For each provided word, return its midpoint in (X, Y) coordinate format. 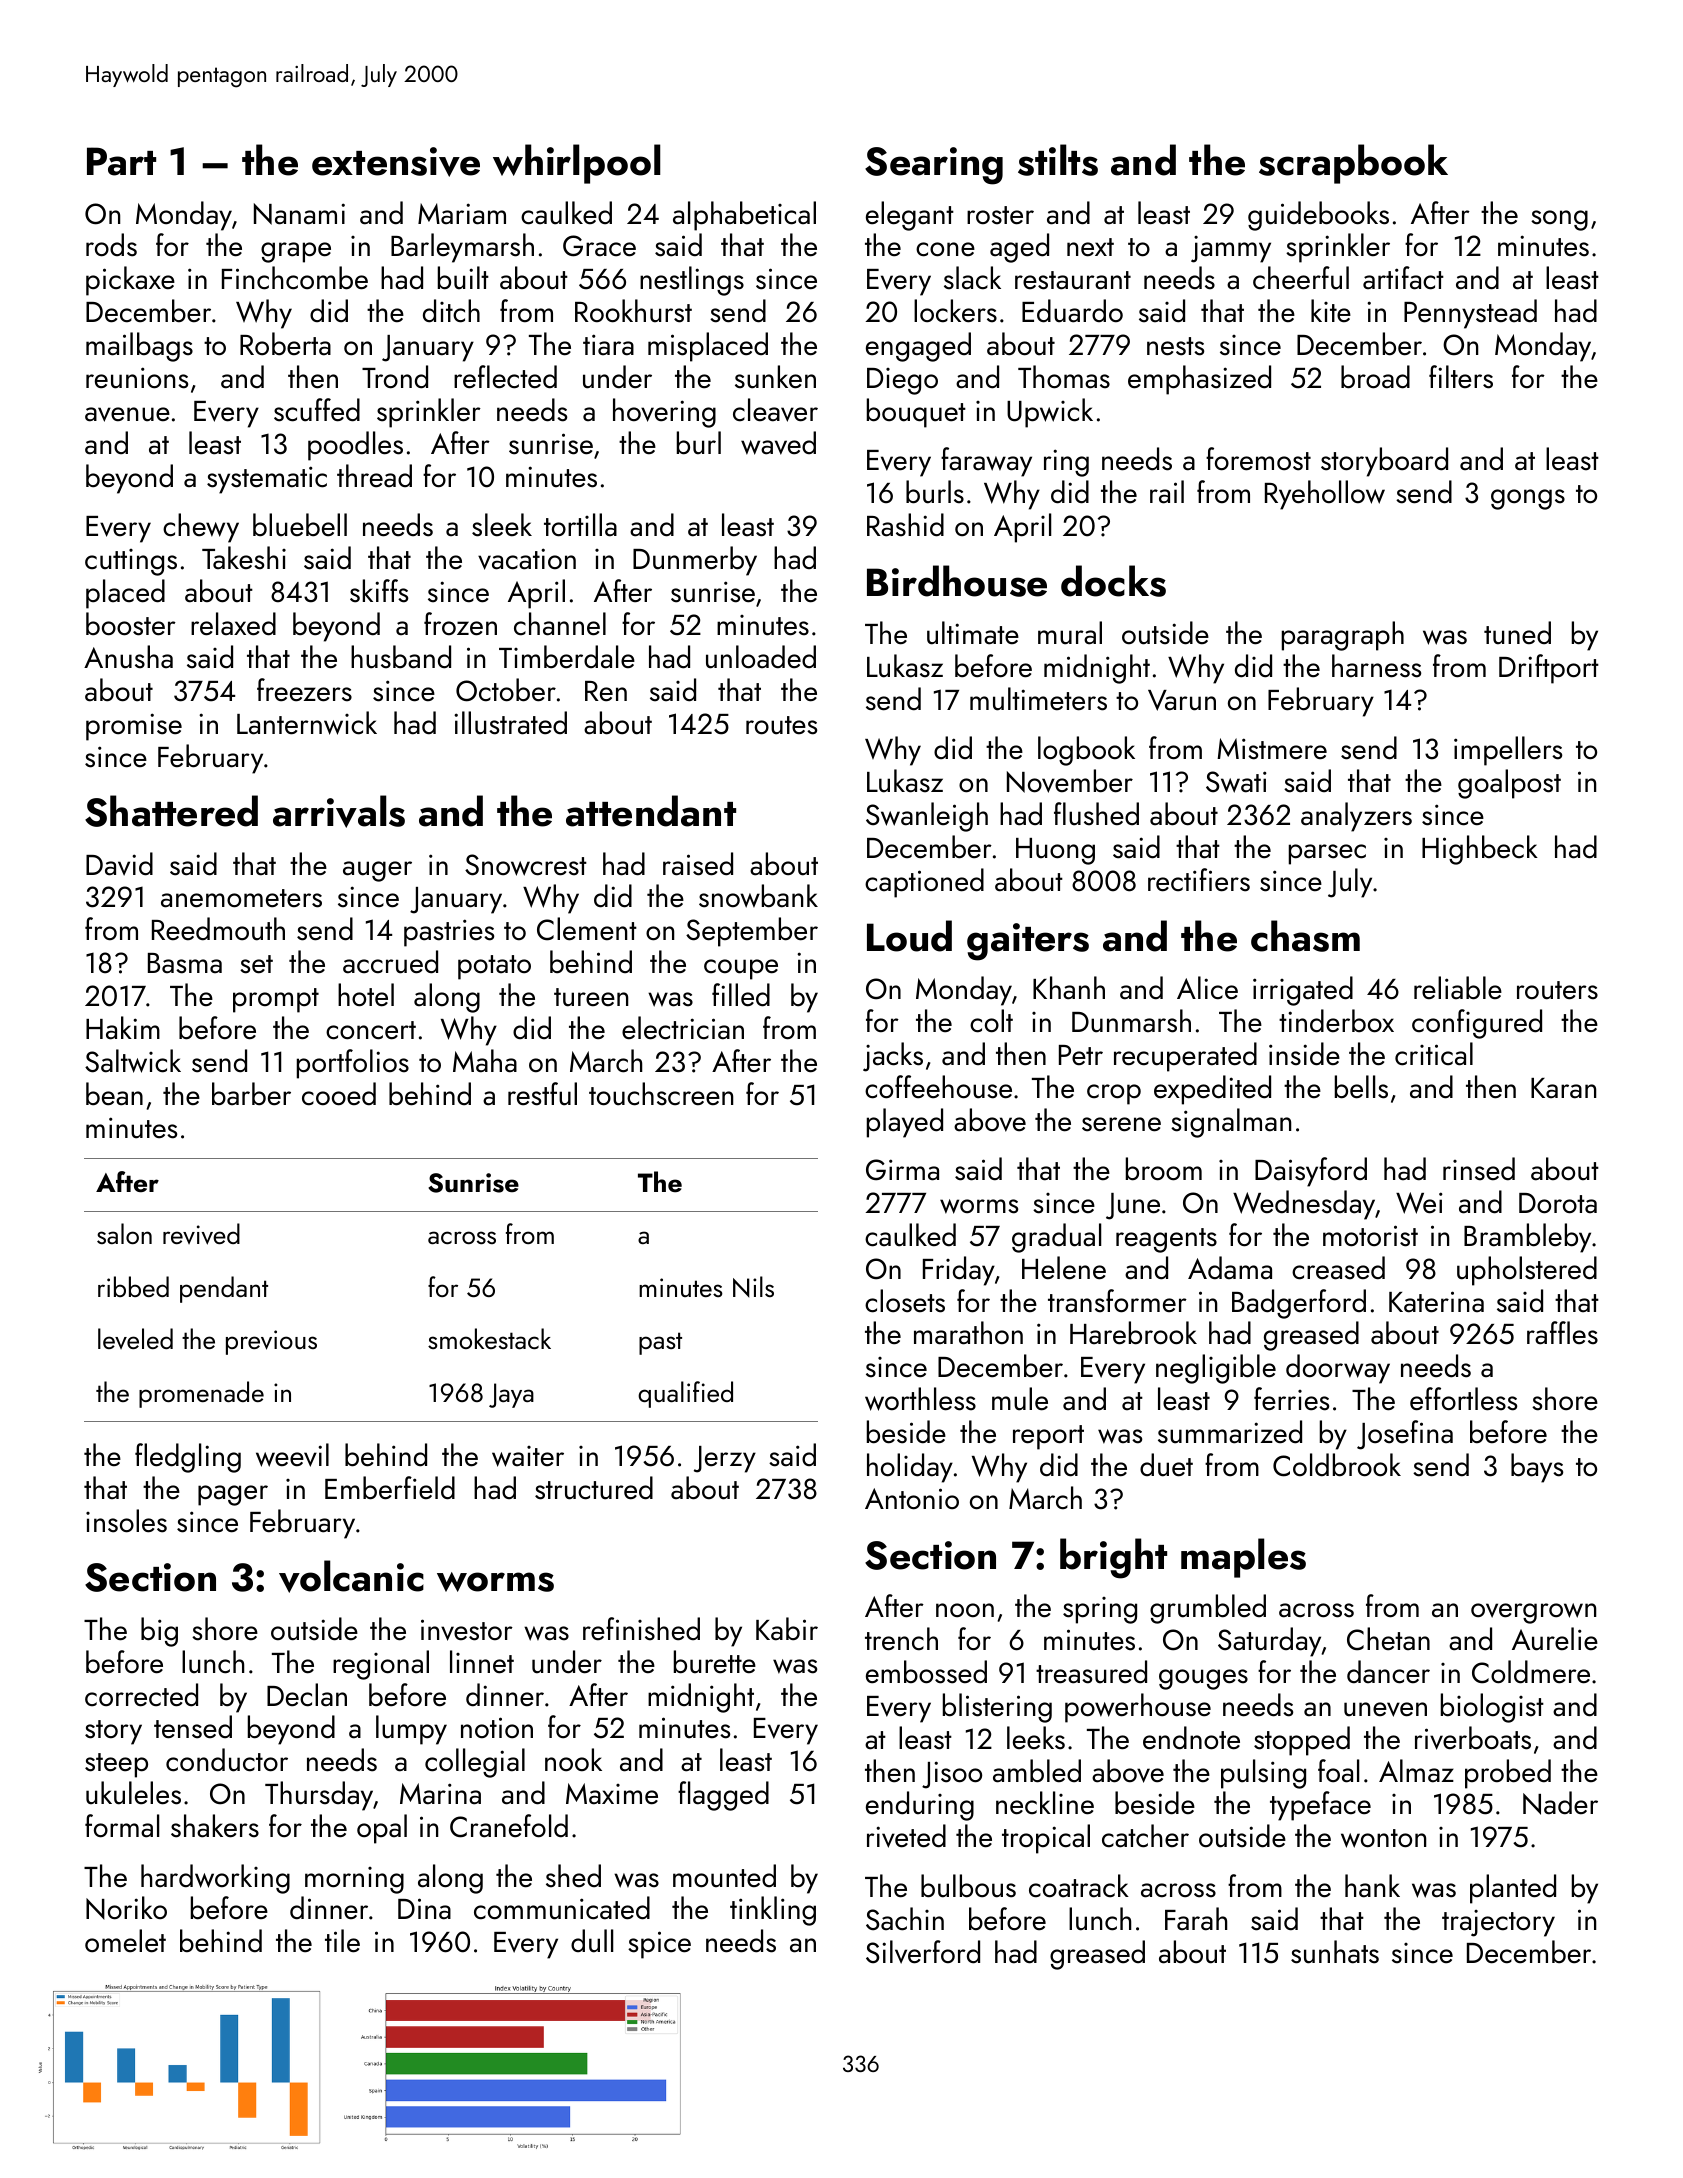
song (1559, 220)
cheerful (1301, 278)
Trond (395, 377)
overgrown (1533, 1613)
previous (271, 1342)
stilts (1058, 160)
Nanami (299, 214)
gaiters (1028, 942)
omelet (125, 1941)
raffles (1562, 1333)
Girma (902, 1170)
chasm (1305, 936)
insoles (126, 1521)
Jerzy (725, 1459)
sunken (775, 377)
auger (377, 871)
